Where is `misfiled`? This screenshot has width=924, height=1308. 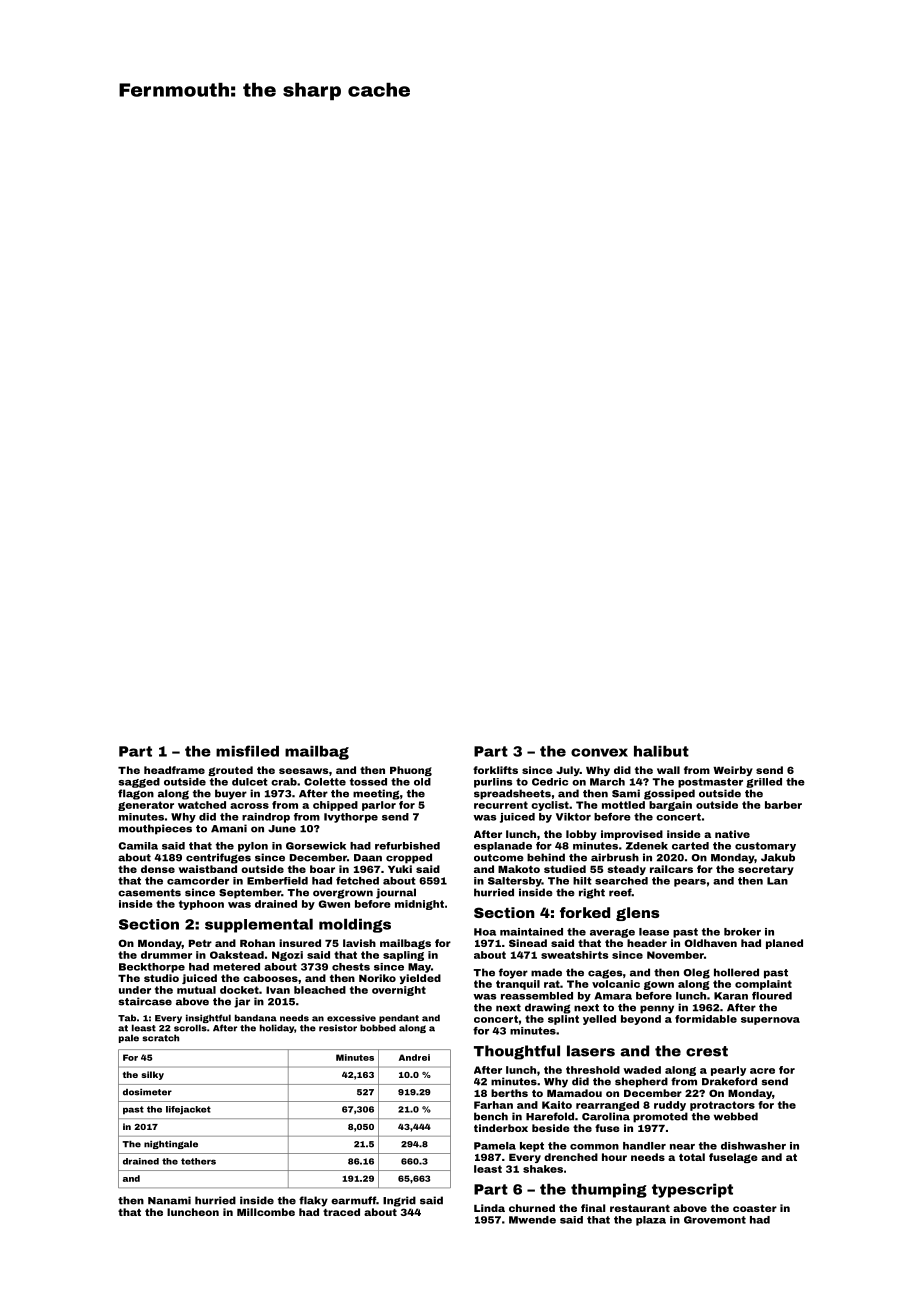
misfiled is located at coordinates (247, 751).
